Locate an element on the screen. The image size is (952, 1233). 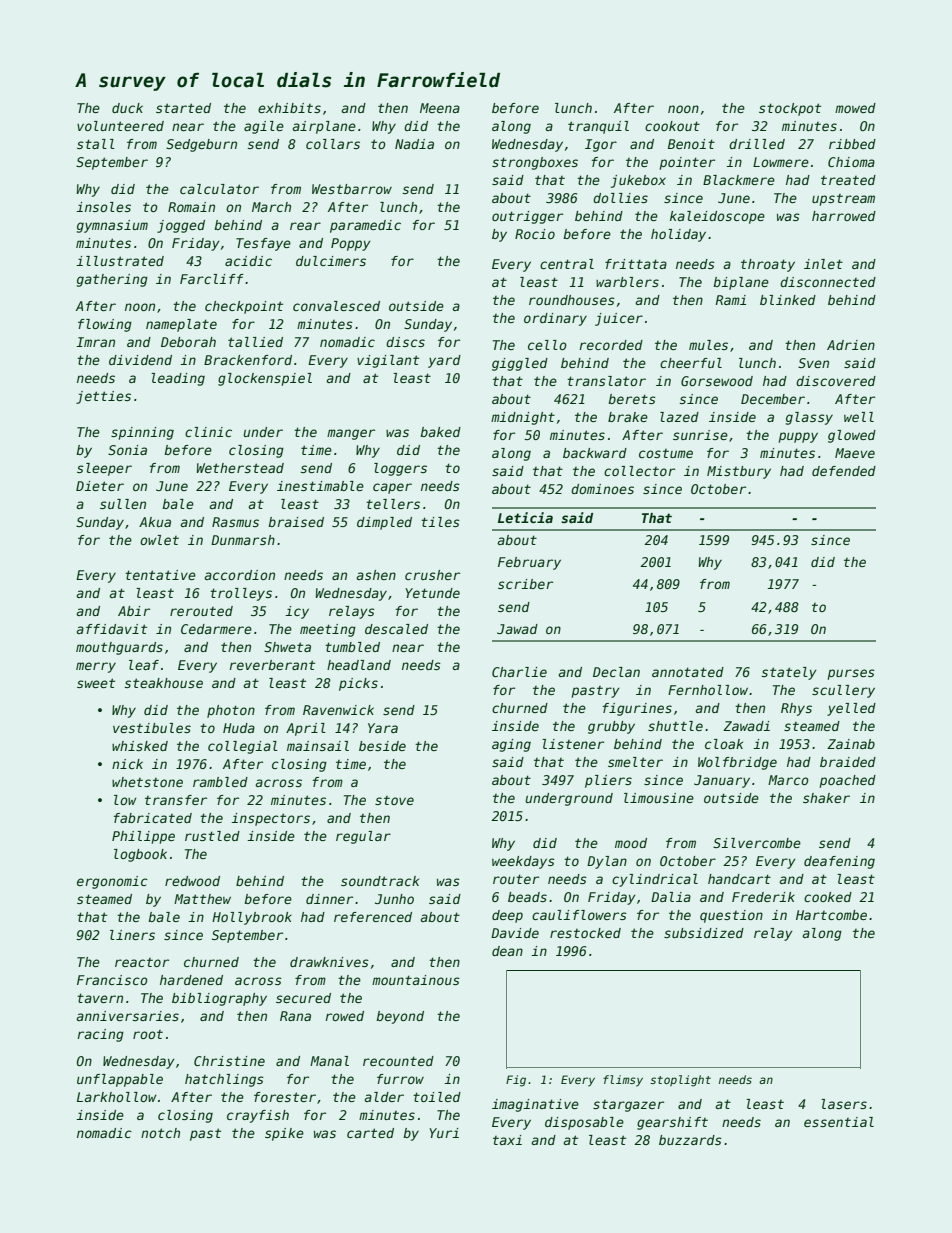
biplane is located at coordinates (741, 283).
